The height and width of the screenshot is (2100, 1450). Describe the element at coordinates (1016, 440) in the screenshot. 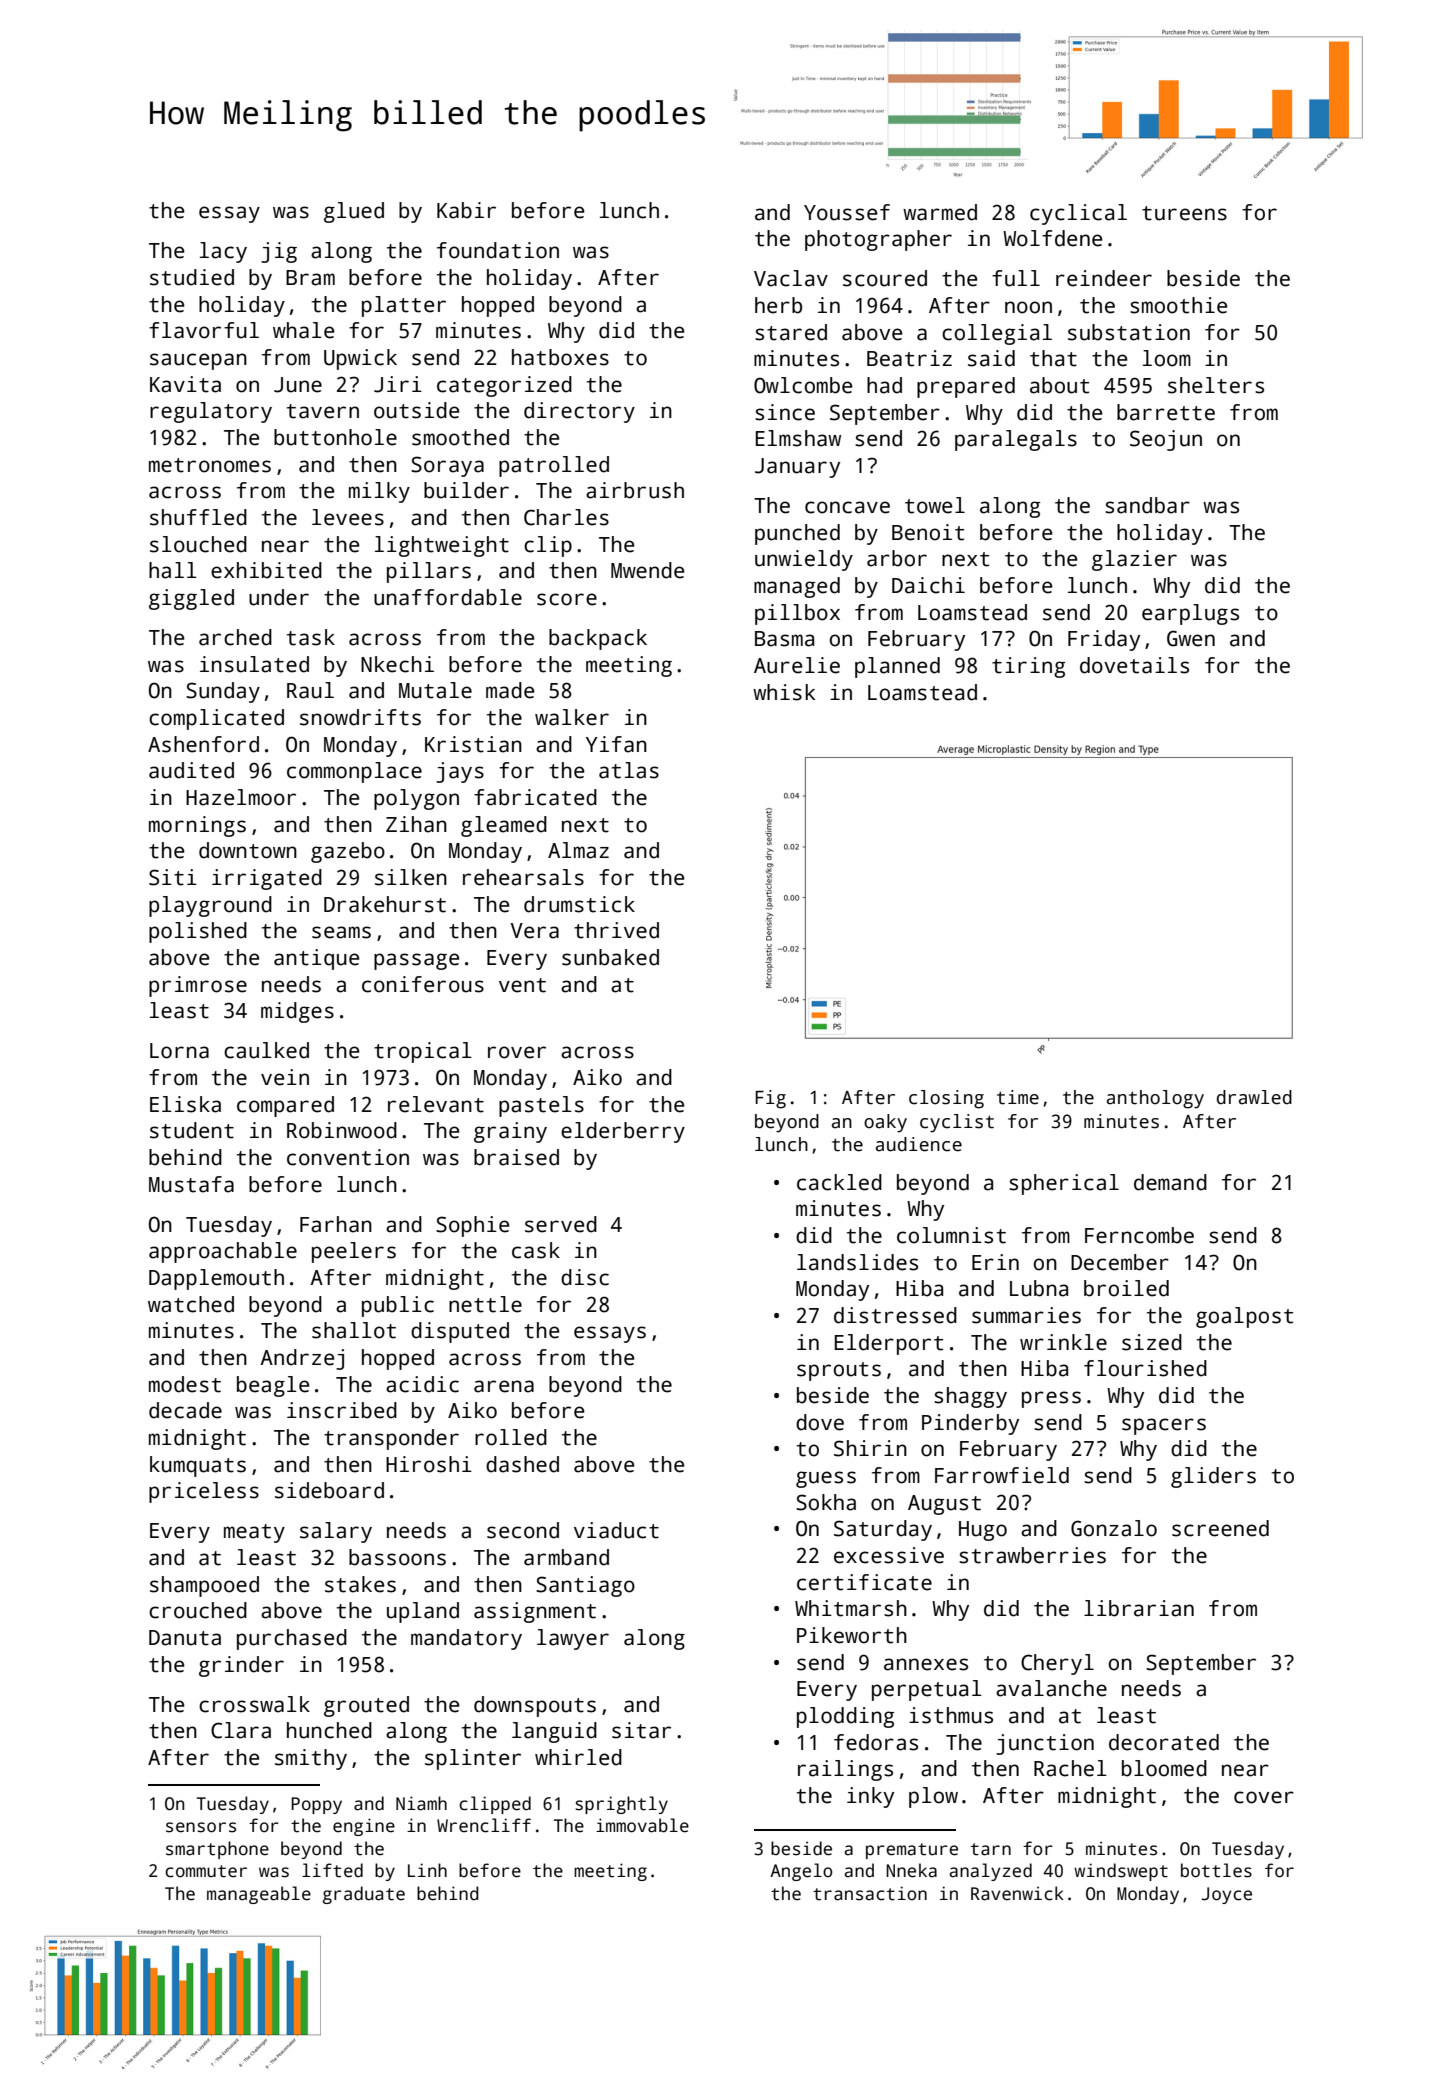

I see `paralegals` at that location.
